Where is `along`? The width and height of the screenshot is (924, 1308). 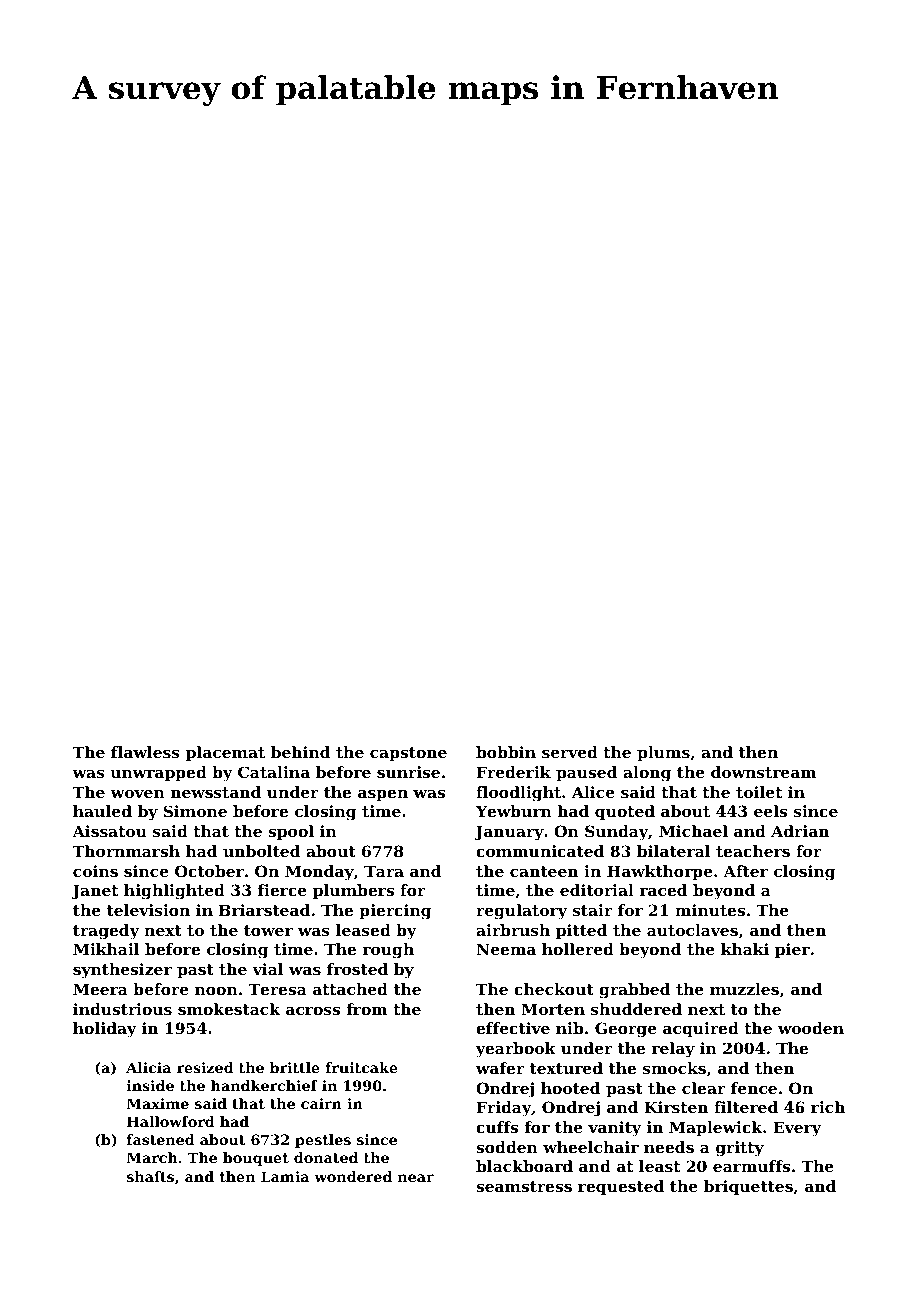 along is located at coordinates (647, 774).
